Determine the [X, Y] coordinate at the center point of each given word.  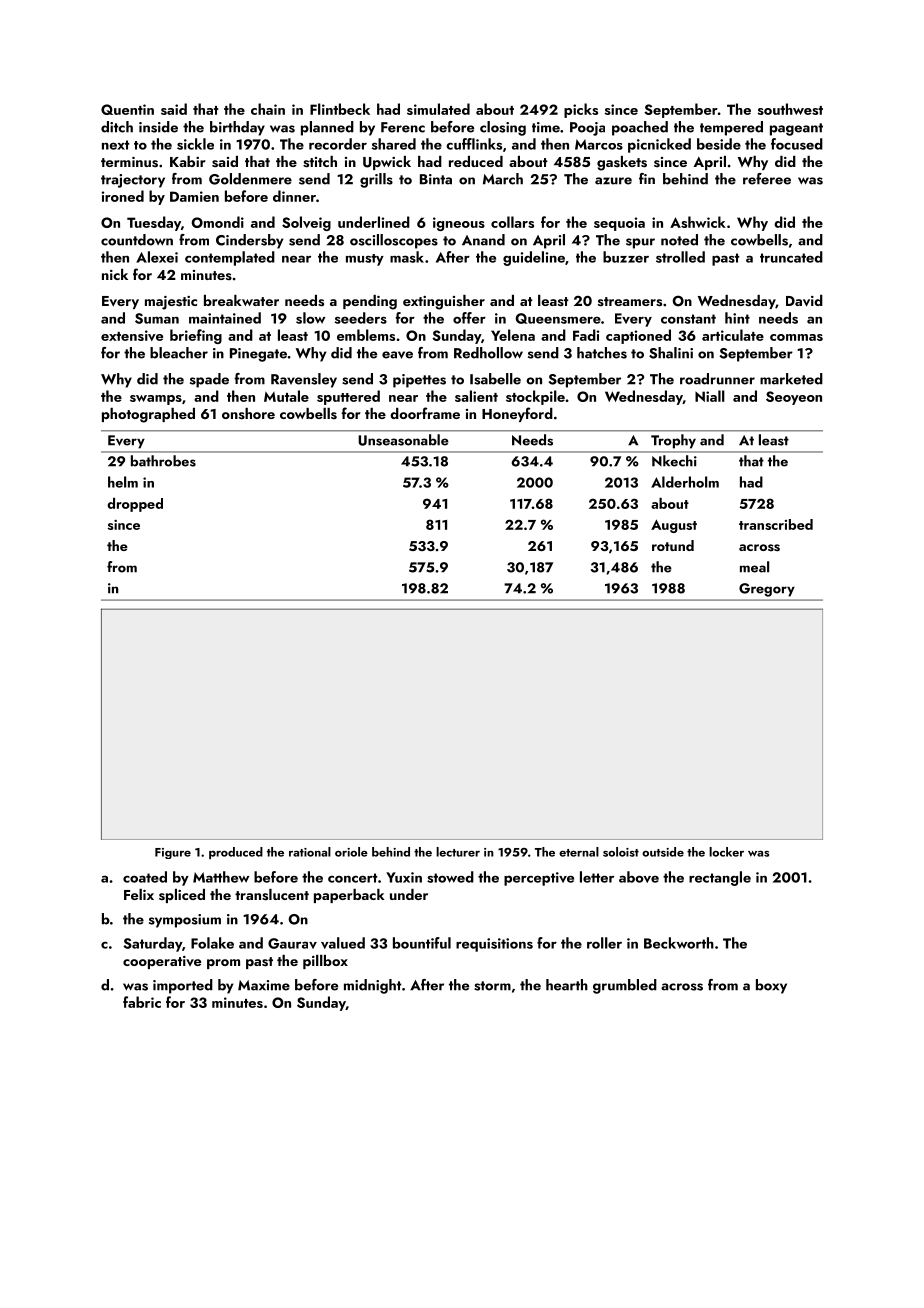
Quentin [127, 109]
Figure [173, 853]
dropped [135, 505]
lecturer [458, 852]
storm [492, 986]
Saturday [152, 944]
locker [726, 852]
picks [581, 110]
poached [640, 128]
